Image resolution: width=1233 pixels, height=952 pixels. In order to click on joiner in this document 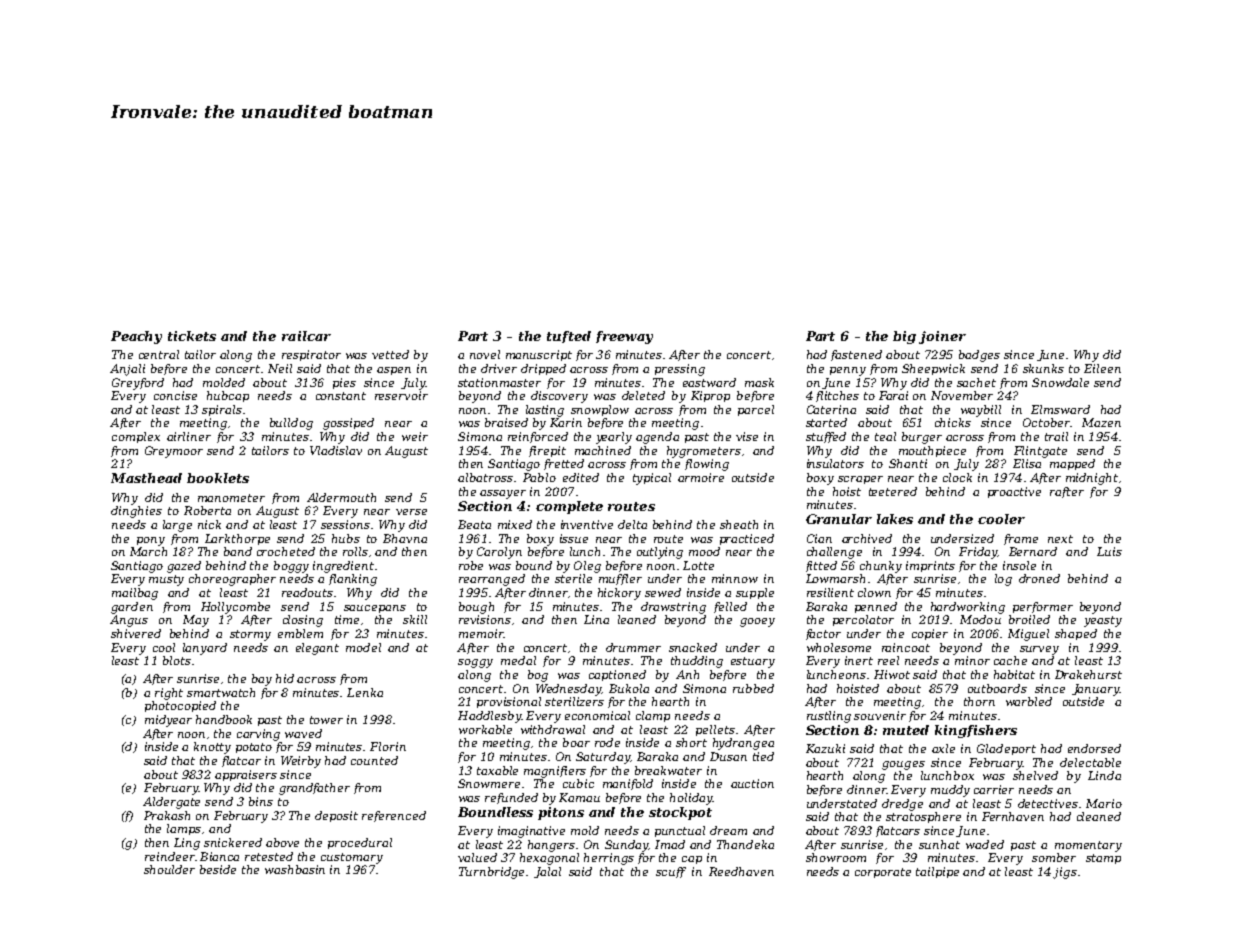, I will do `click(942, 337)`.
